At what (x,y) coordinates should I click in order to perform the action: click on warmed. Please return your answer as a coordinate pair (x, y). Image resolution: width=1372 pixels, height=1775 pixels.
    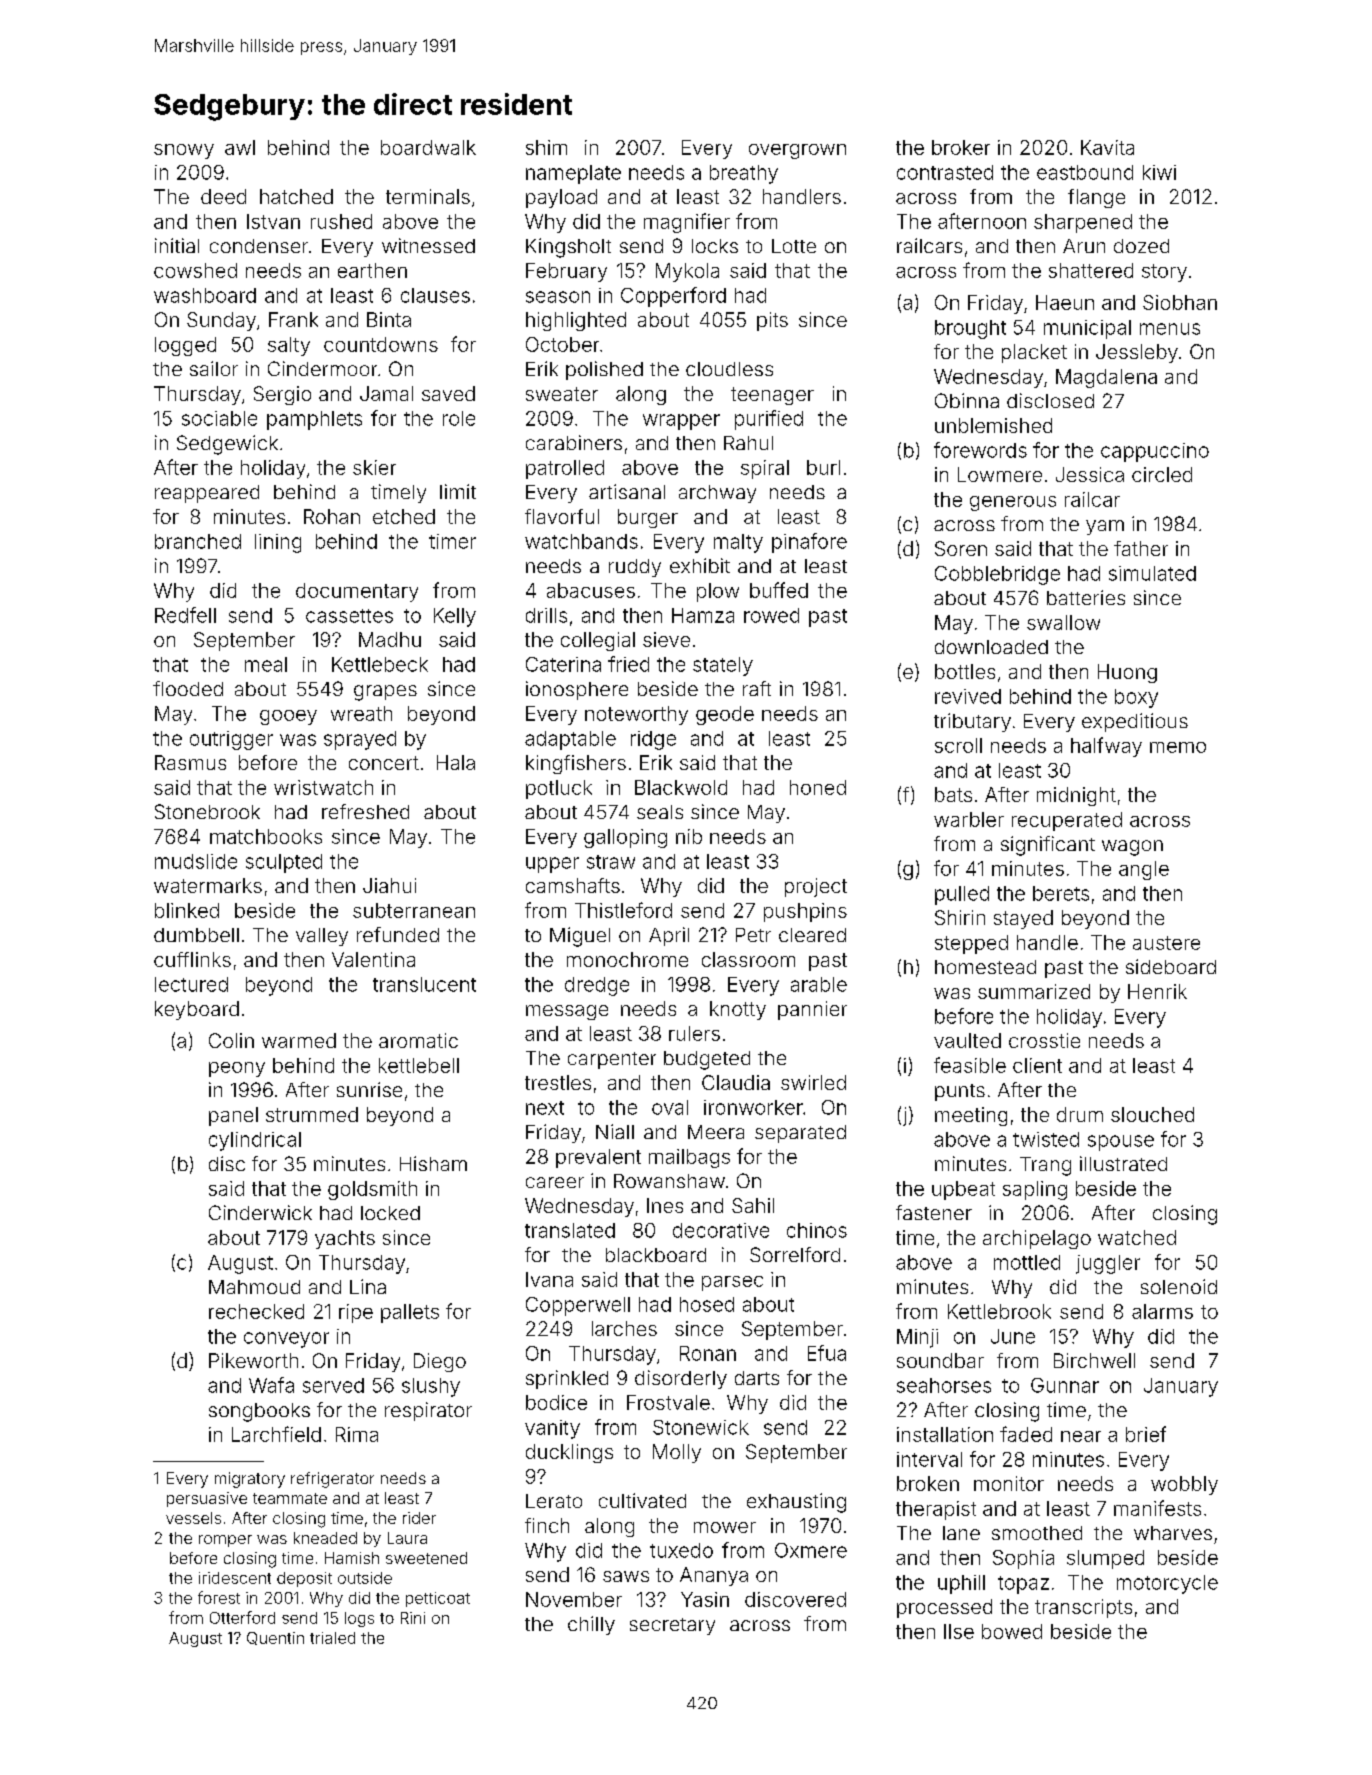
    Looking at the image, I should click on (299, 1040).
